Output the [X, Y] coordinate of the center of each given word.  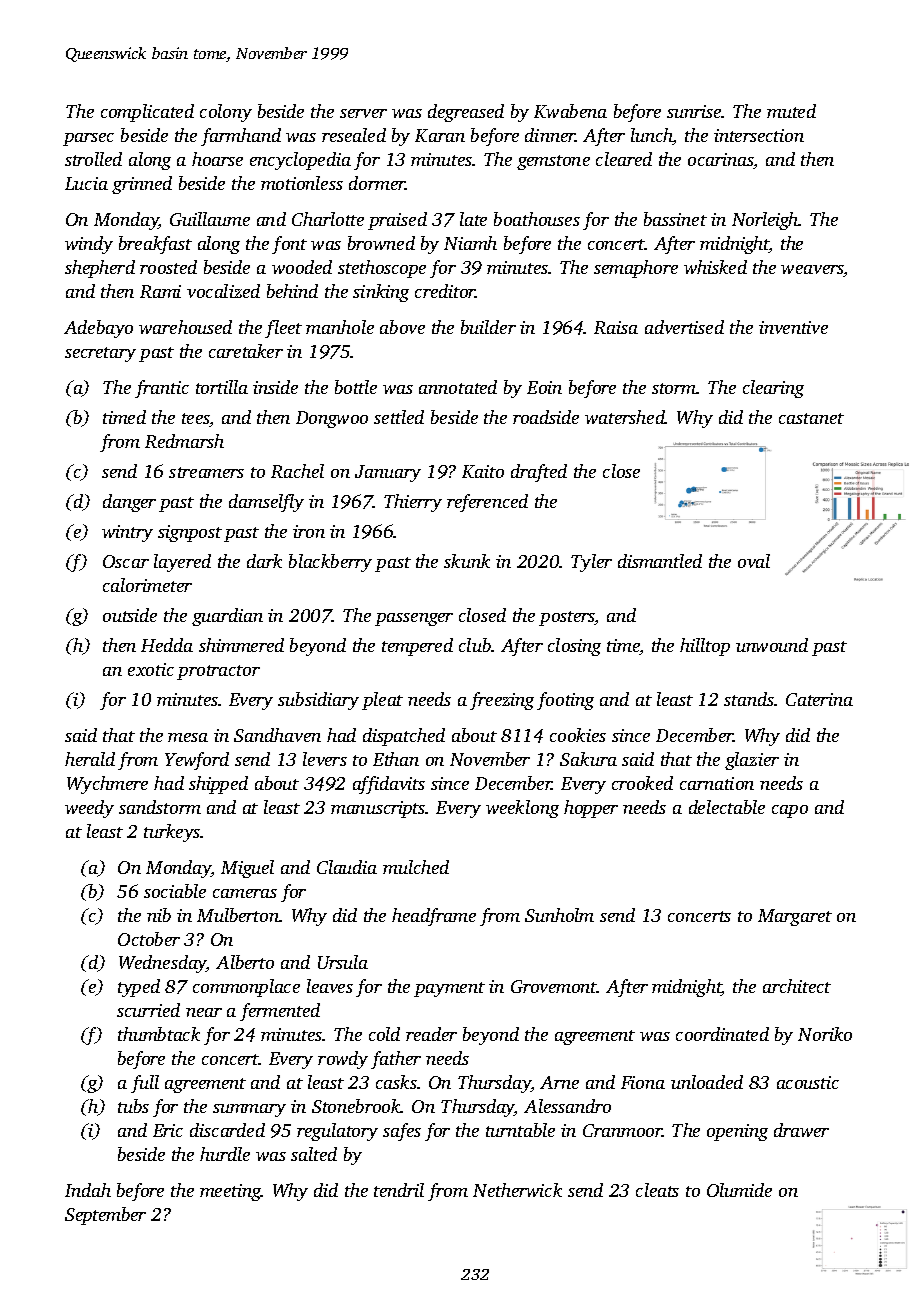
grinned [142, 185]
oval [754, 561]
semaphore [636, 269]
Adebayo [98, 329]
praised [397, 221]
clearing [773, 389]
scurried [148, 1010]
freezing [502, 701]
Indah [88, 1190]
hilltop [705, 647]
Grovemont [554, 986]
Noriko [825, 1034]
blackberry [330, 563]
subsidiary [318, 701]
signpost [190, 533]
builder [488, 327]
